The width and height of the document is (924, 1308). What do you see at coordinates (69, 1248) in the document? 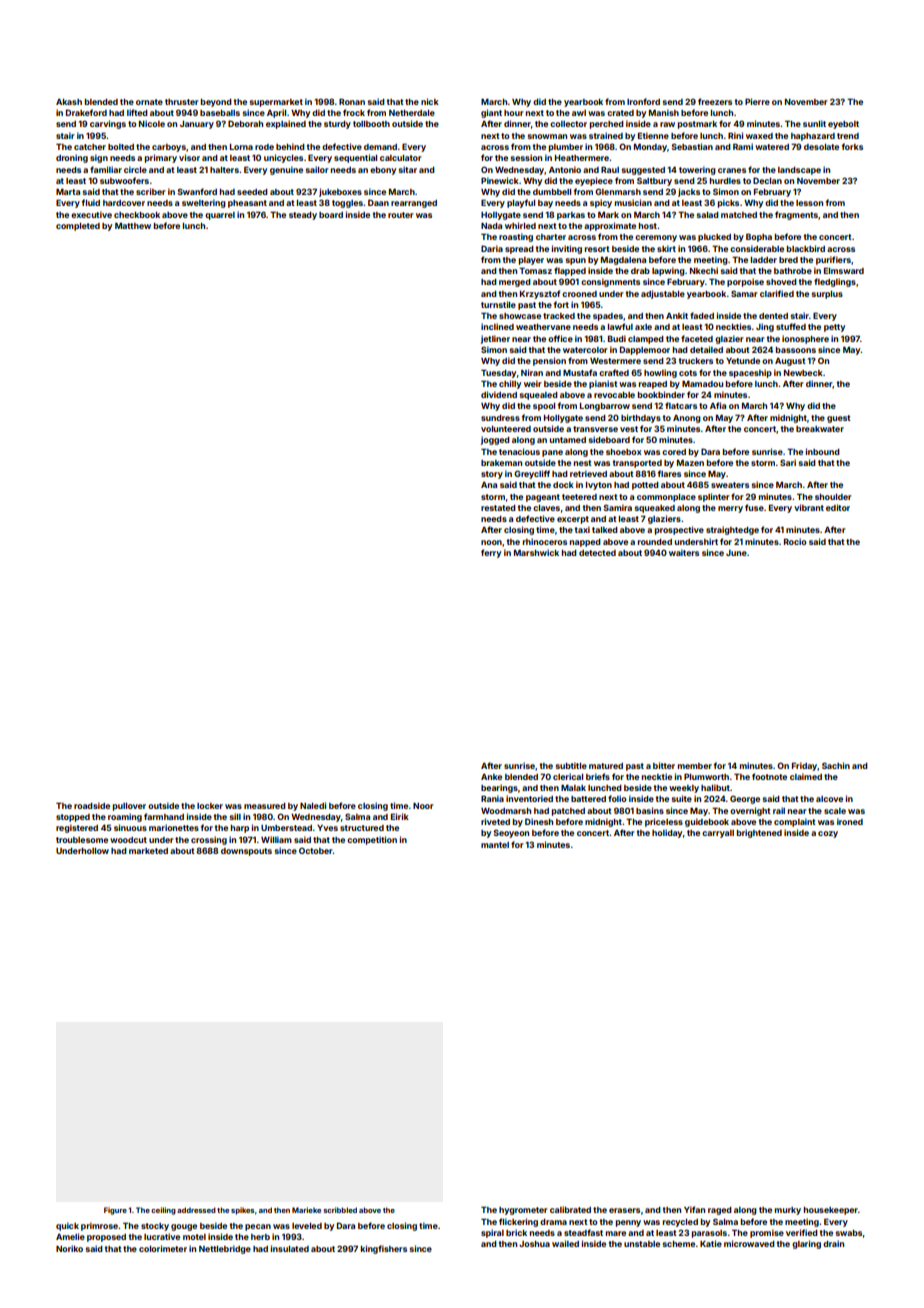
I see `Noriko` at bounding box center [69, 1248].
